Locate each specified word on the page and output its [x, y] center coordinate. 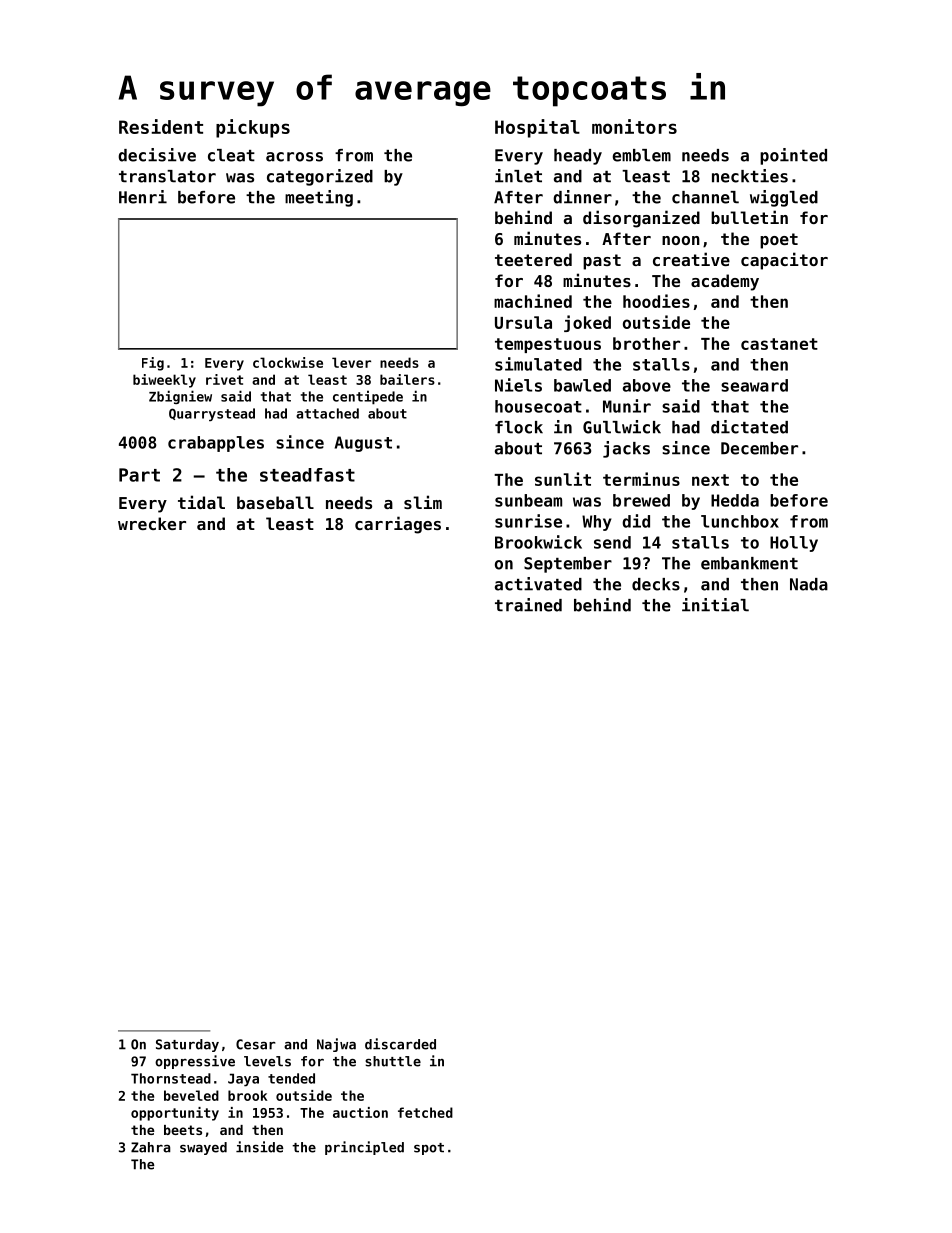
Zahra [151, 1147]
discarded [400, 1044]
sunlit [563, 479]
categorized [320, 177]
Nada [809, 584]
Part [139, 475]
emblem [642, 155]
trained [528, 605]
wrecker [152, 523]
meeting [319, 198]
